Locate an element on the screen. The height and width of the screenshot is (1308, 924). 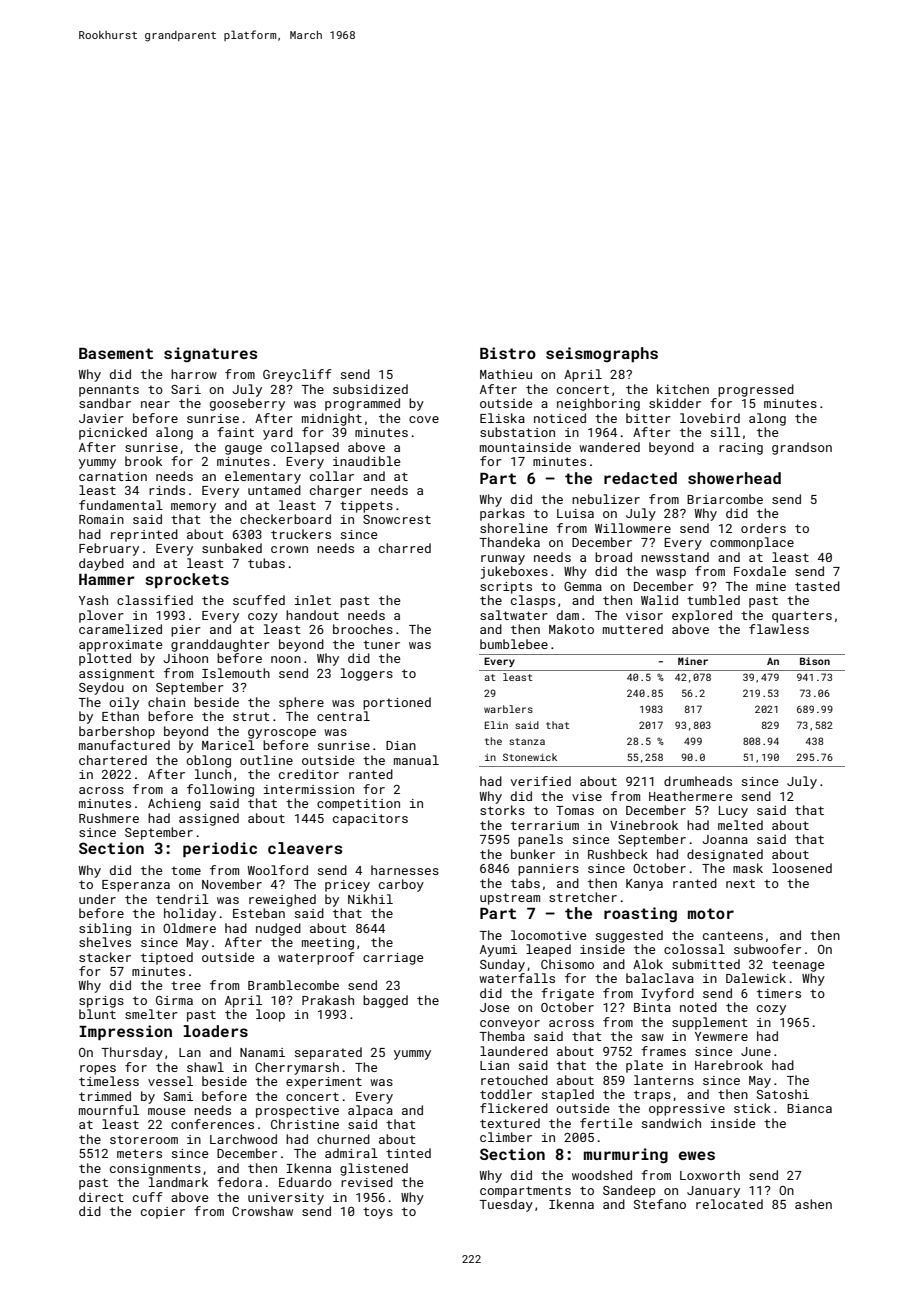
Larchwood is located at coordinates (243, 1139).
